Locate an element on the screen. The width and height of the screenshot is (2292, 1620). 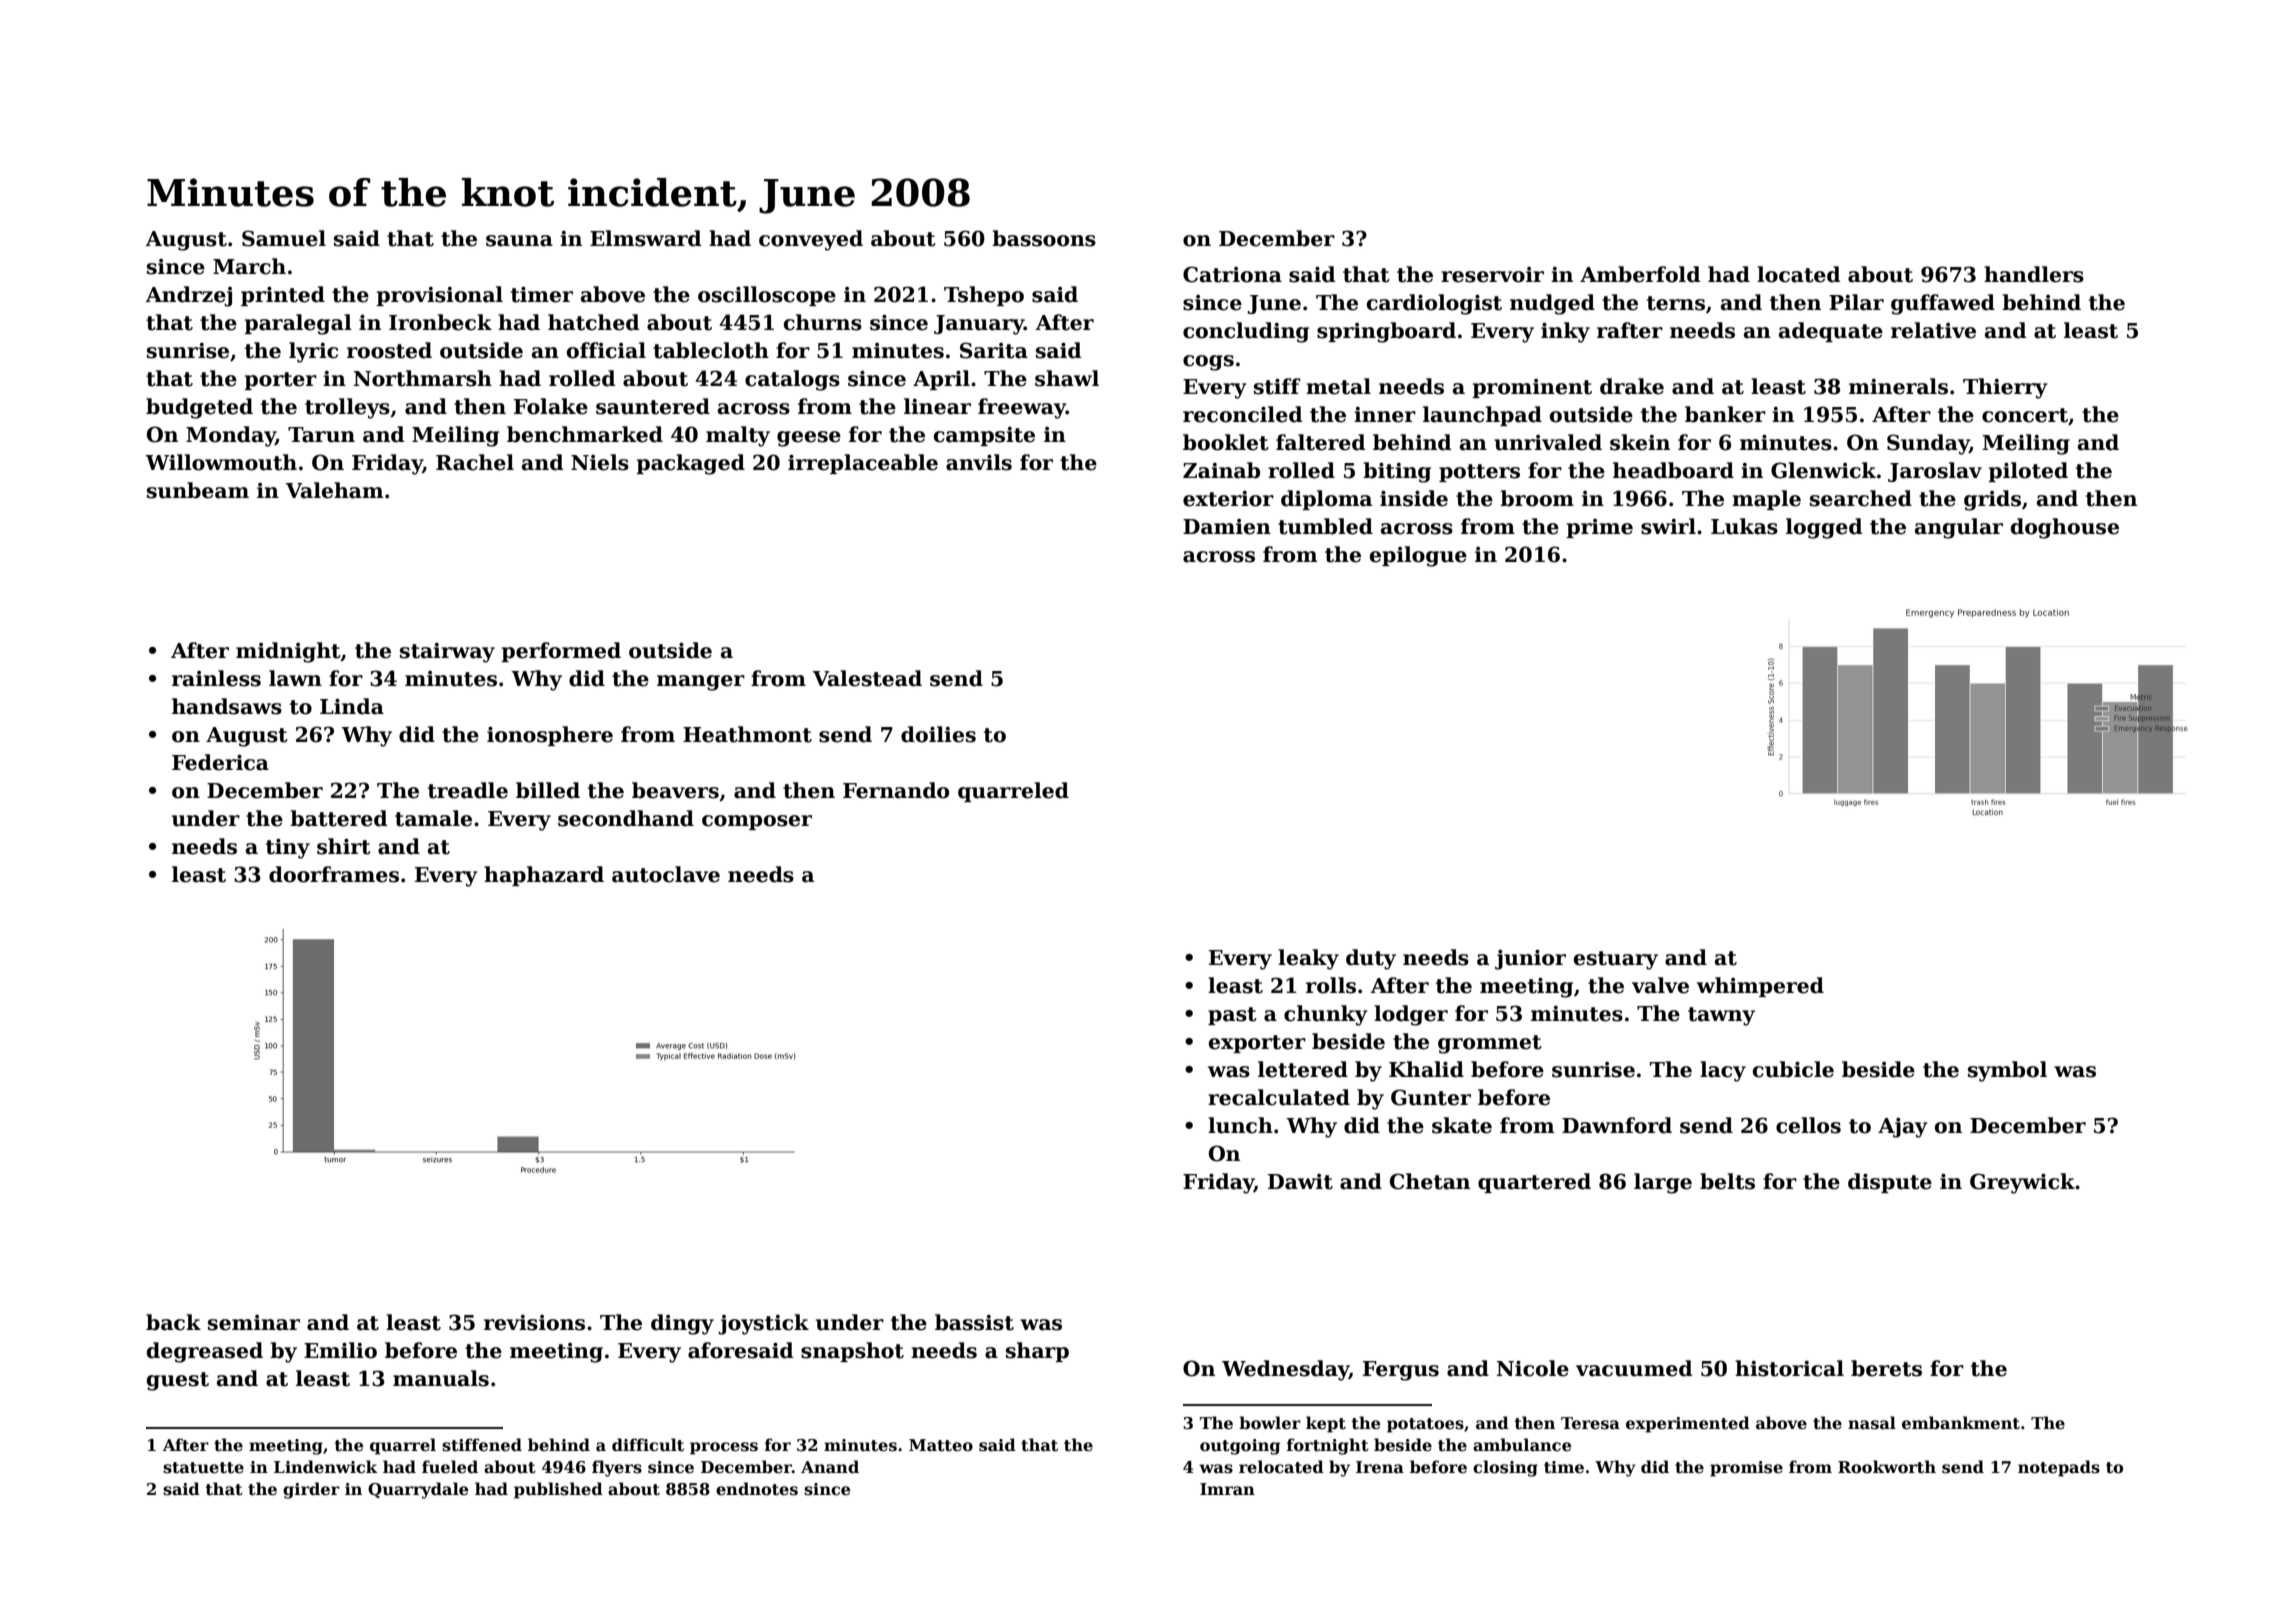
Rachel is located at coordinates (475, 462).
